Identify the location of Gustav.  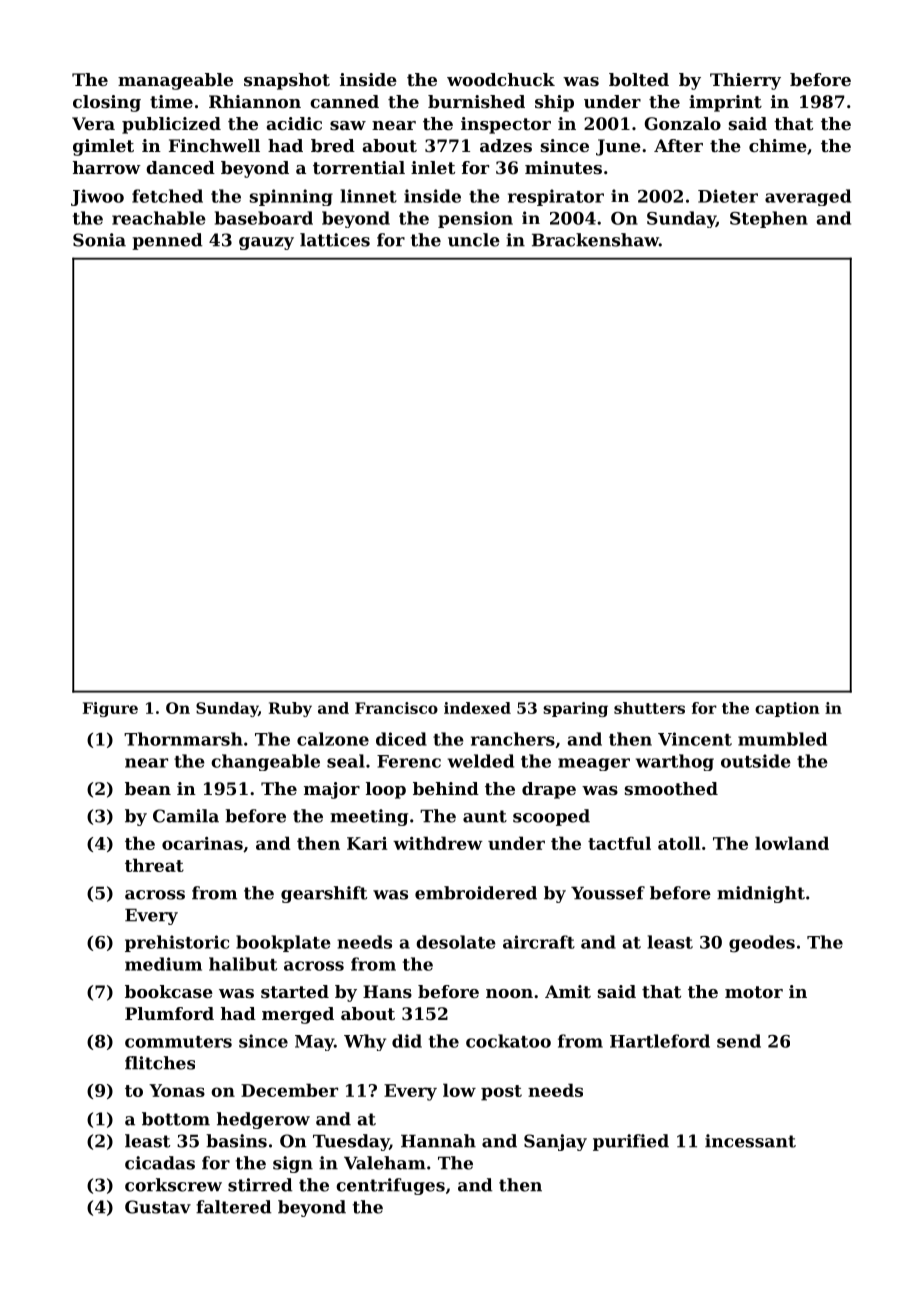
(158, 1207).
